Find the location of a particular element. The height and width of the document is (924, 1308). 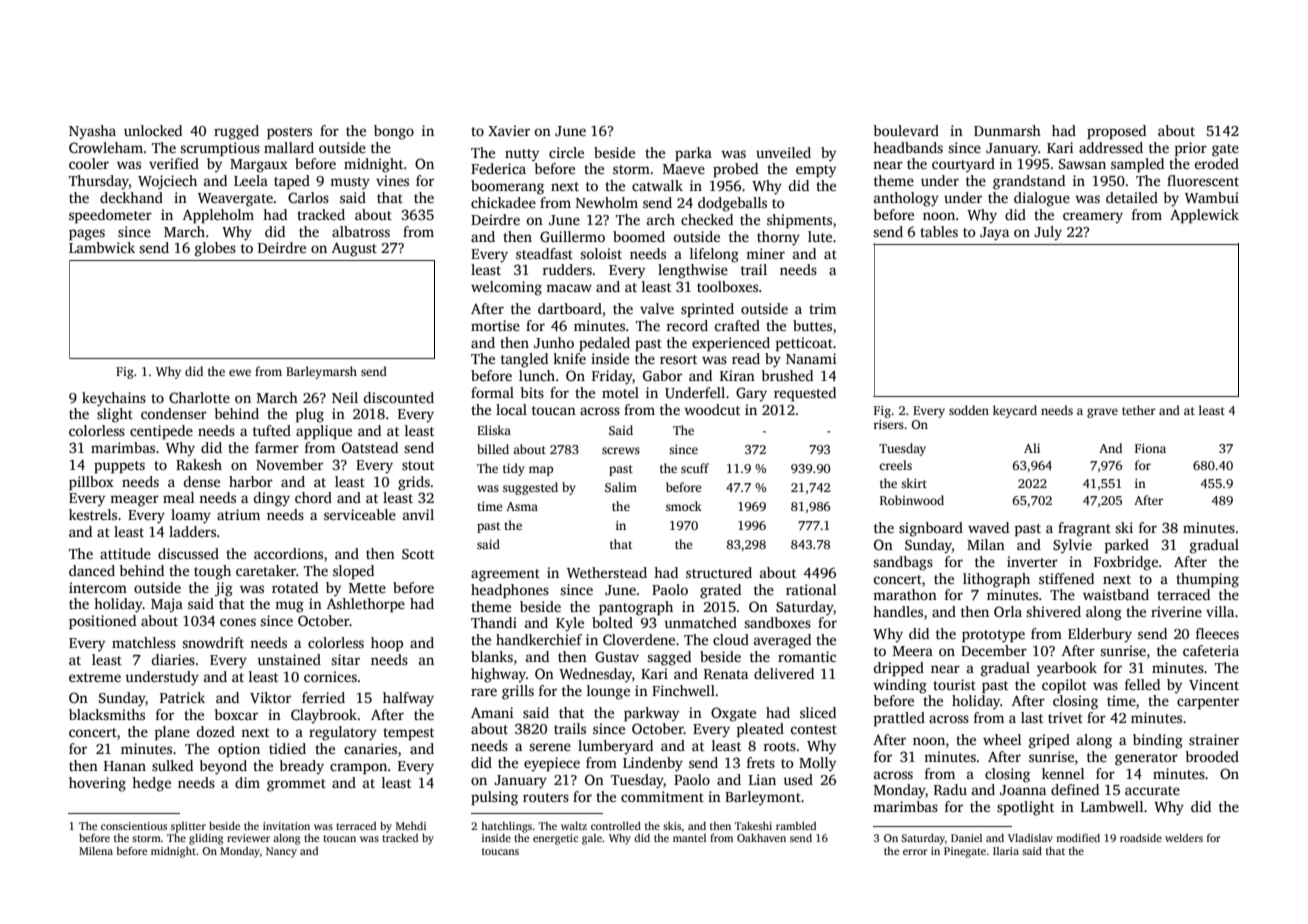

empty is located at coordinates (816, 171).
